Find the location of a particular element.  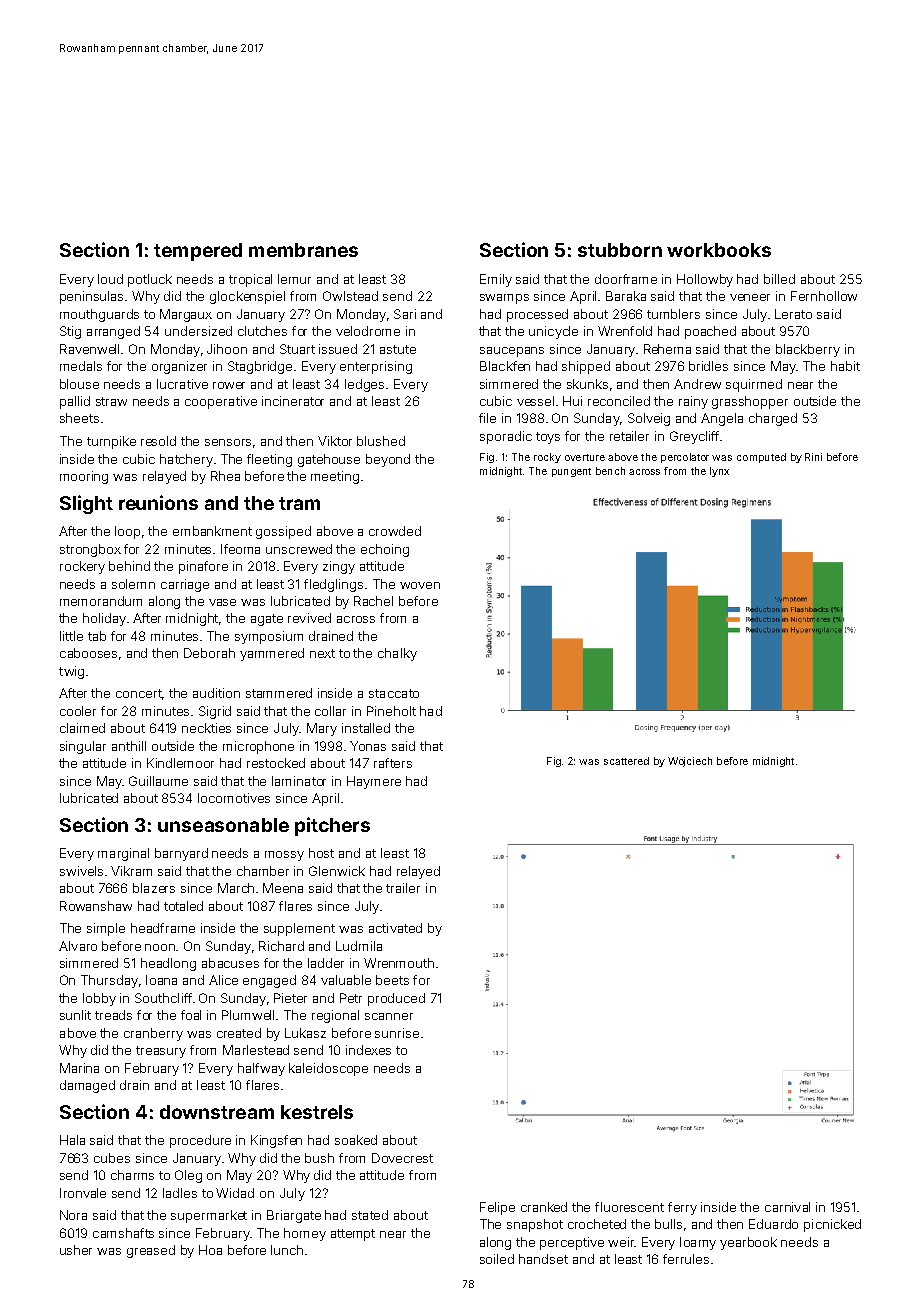

yammered is located at coordinates (272, 654).
